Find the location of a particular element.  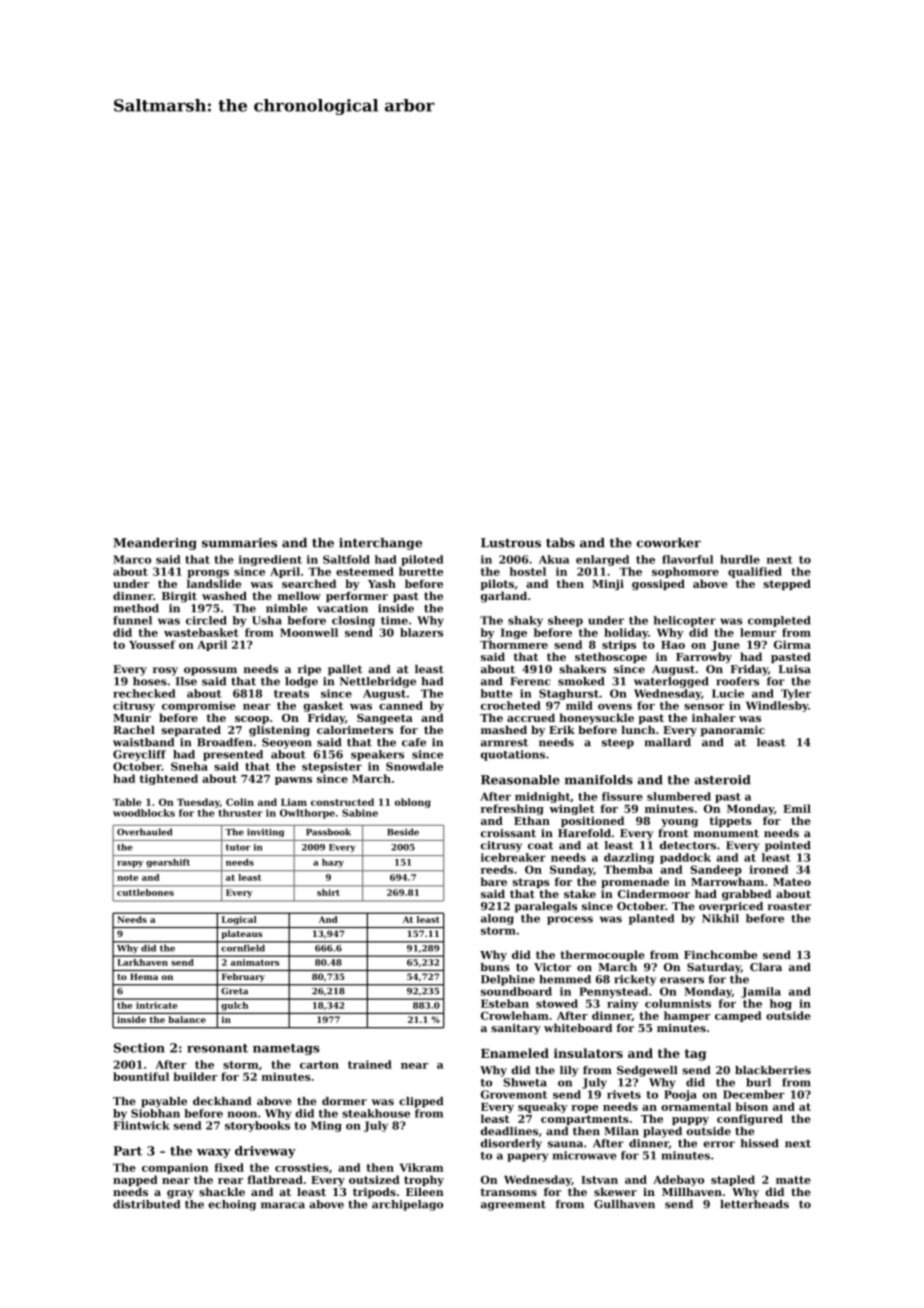

configured is located at coordinates (750, 1120).
